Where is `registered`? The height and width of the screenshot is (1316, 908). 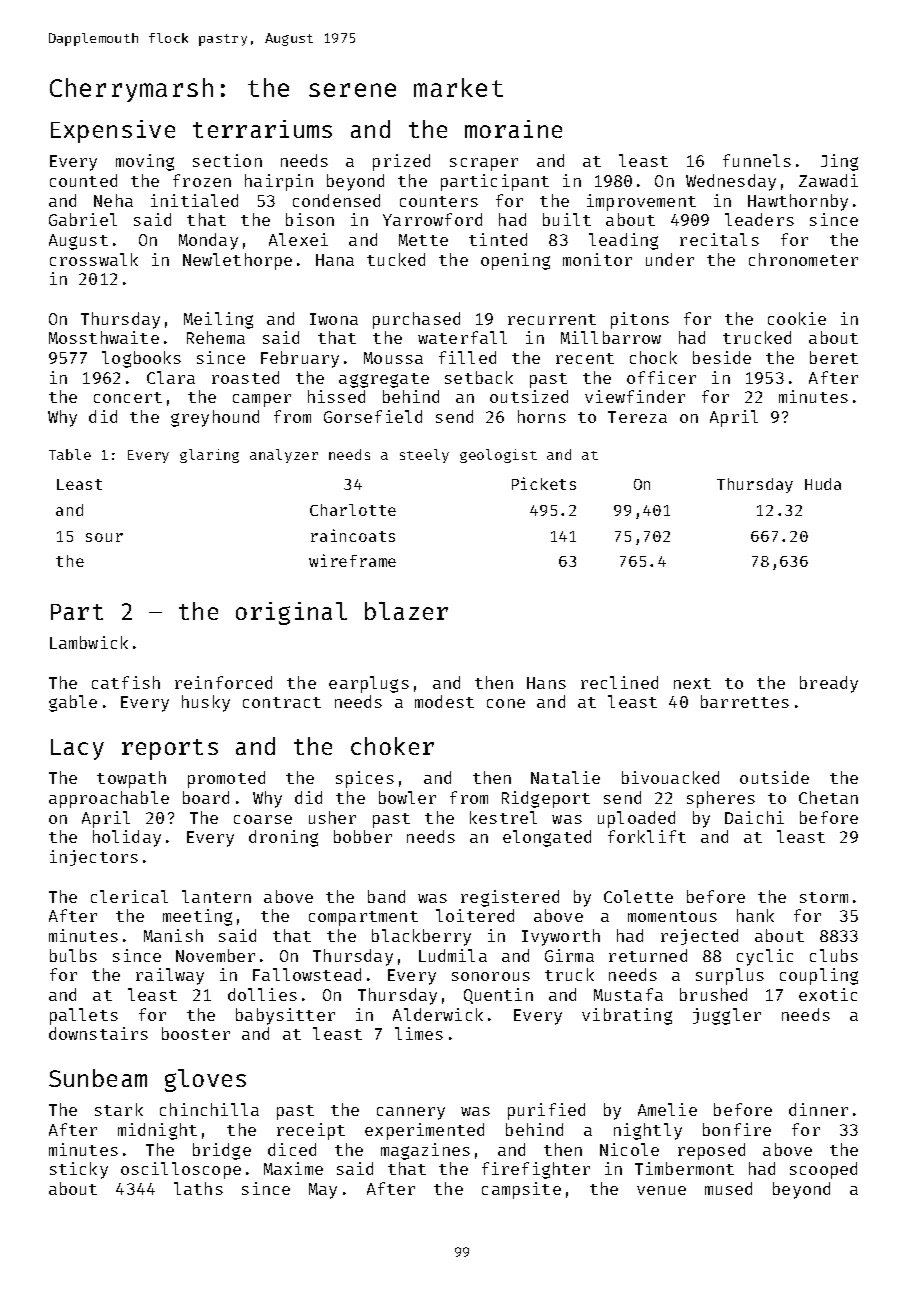 registered is located at coordinates (510, 898).
